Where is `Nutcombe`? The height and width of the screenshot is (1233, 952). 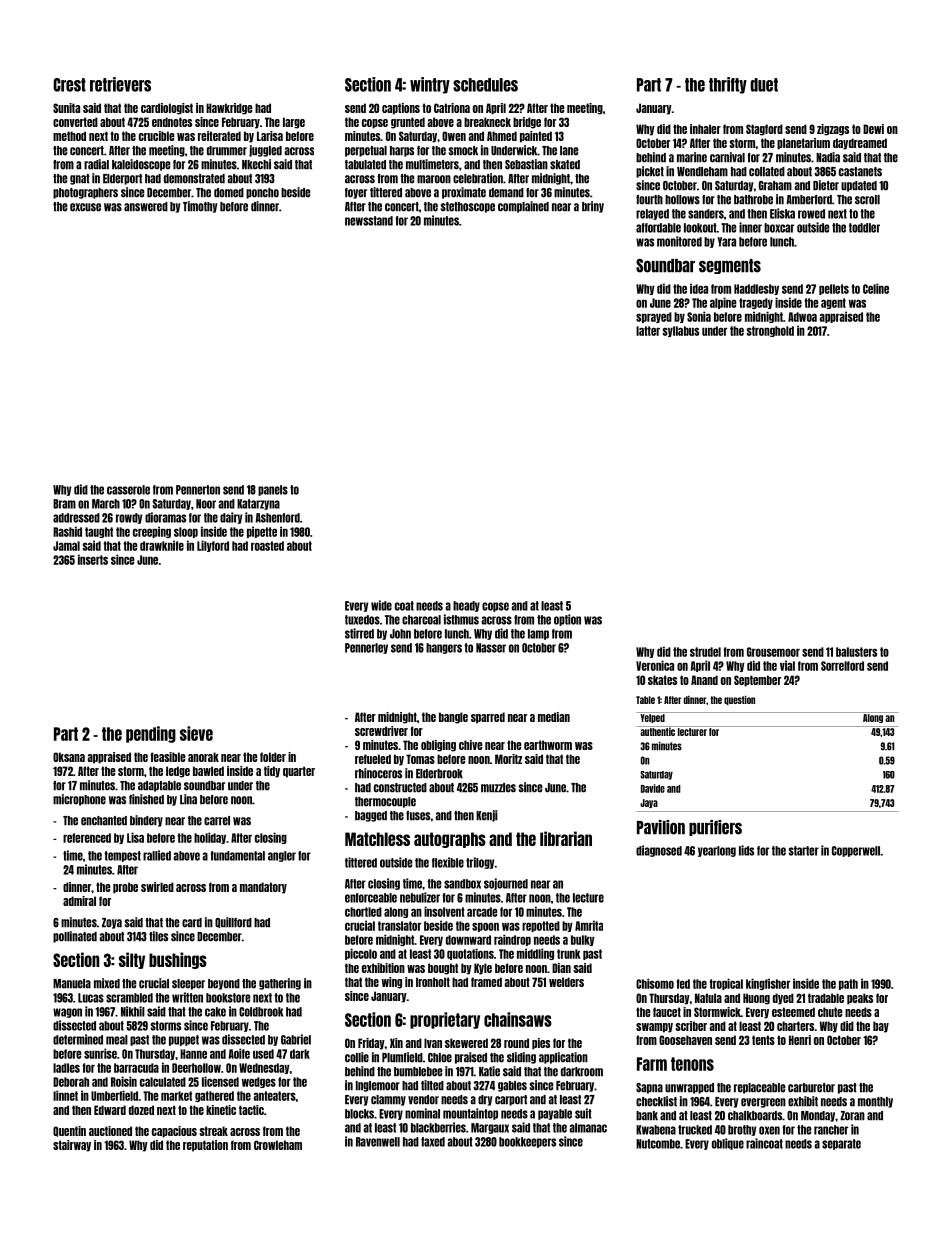
Nutcombe is located at coordinates (658, 1144).
